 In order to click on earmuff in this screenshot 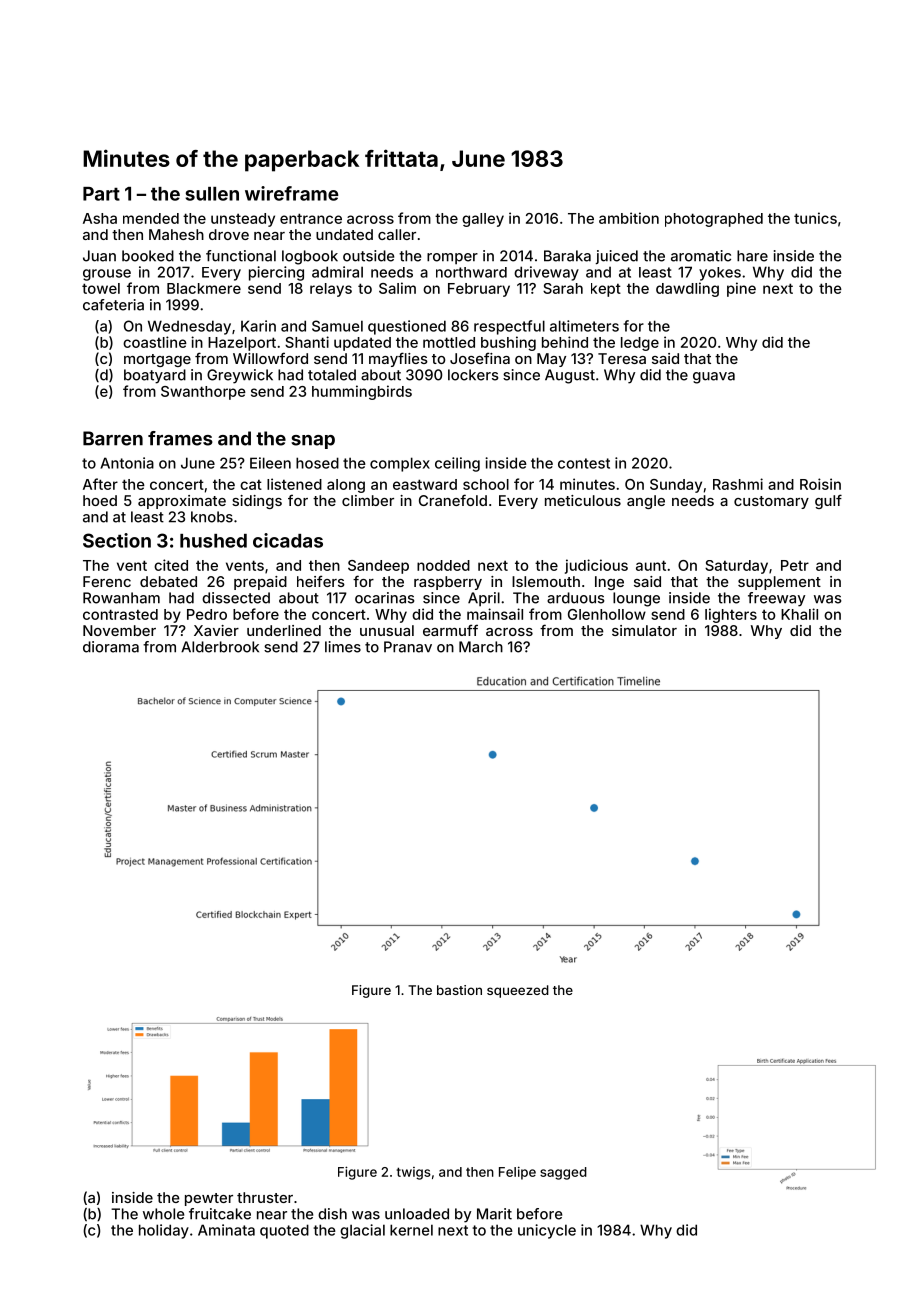, I will do `click(450, 630)`.
